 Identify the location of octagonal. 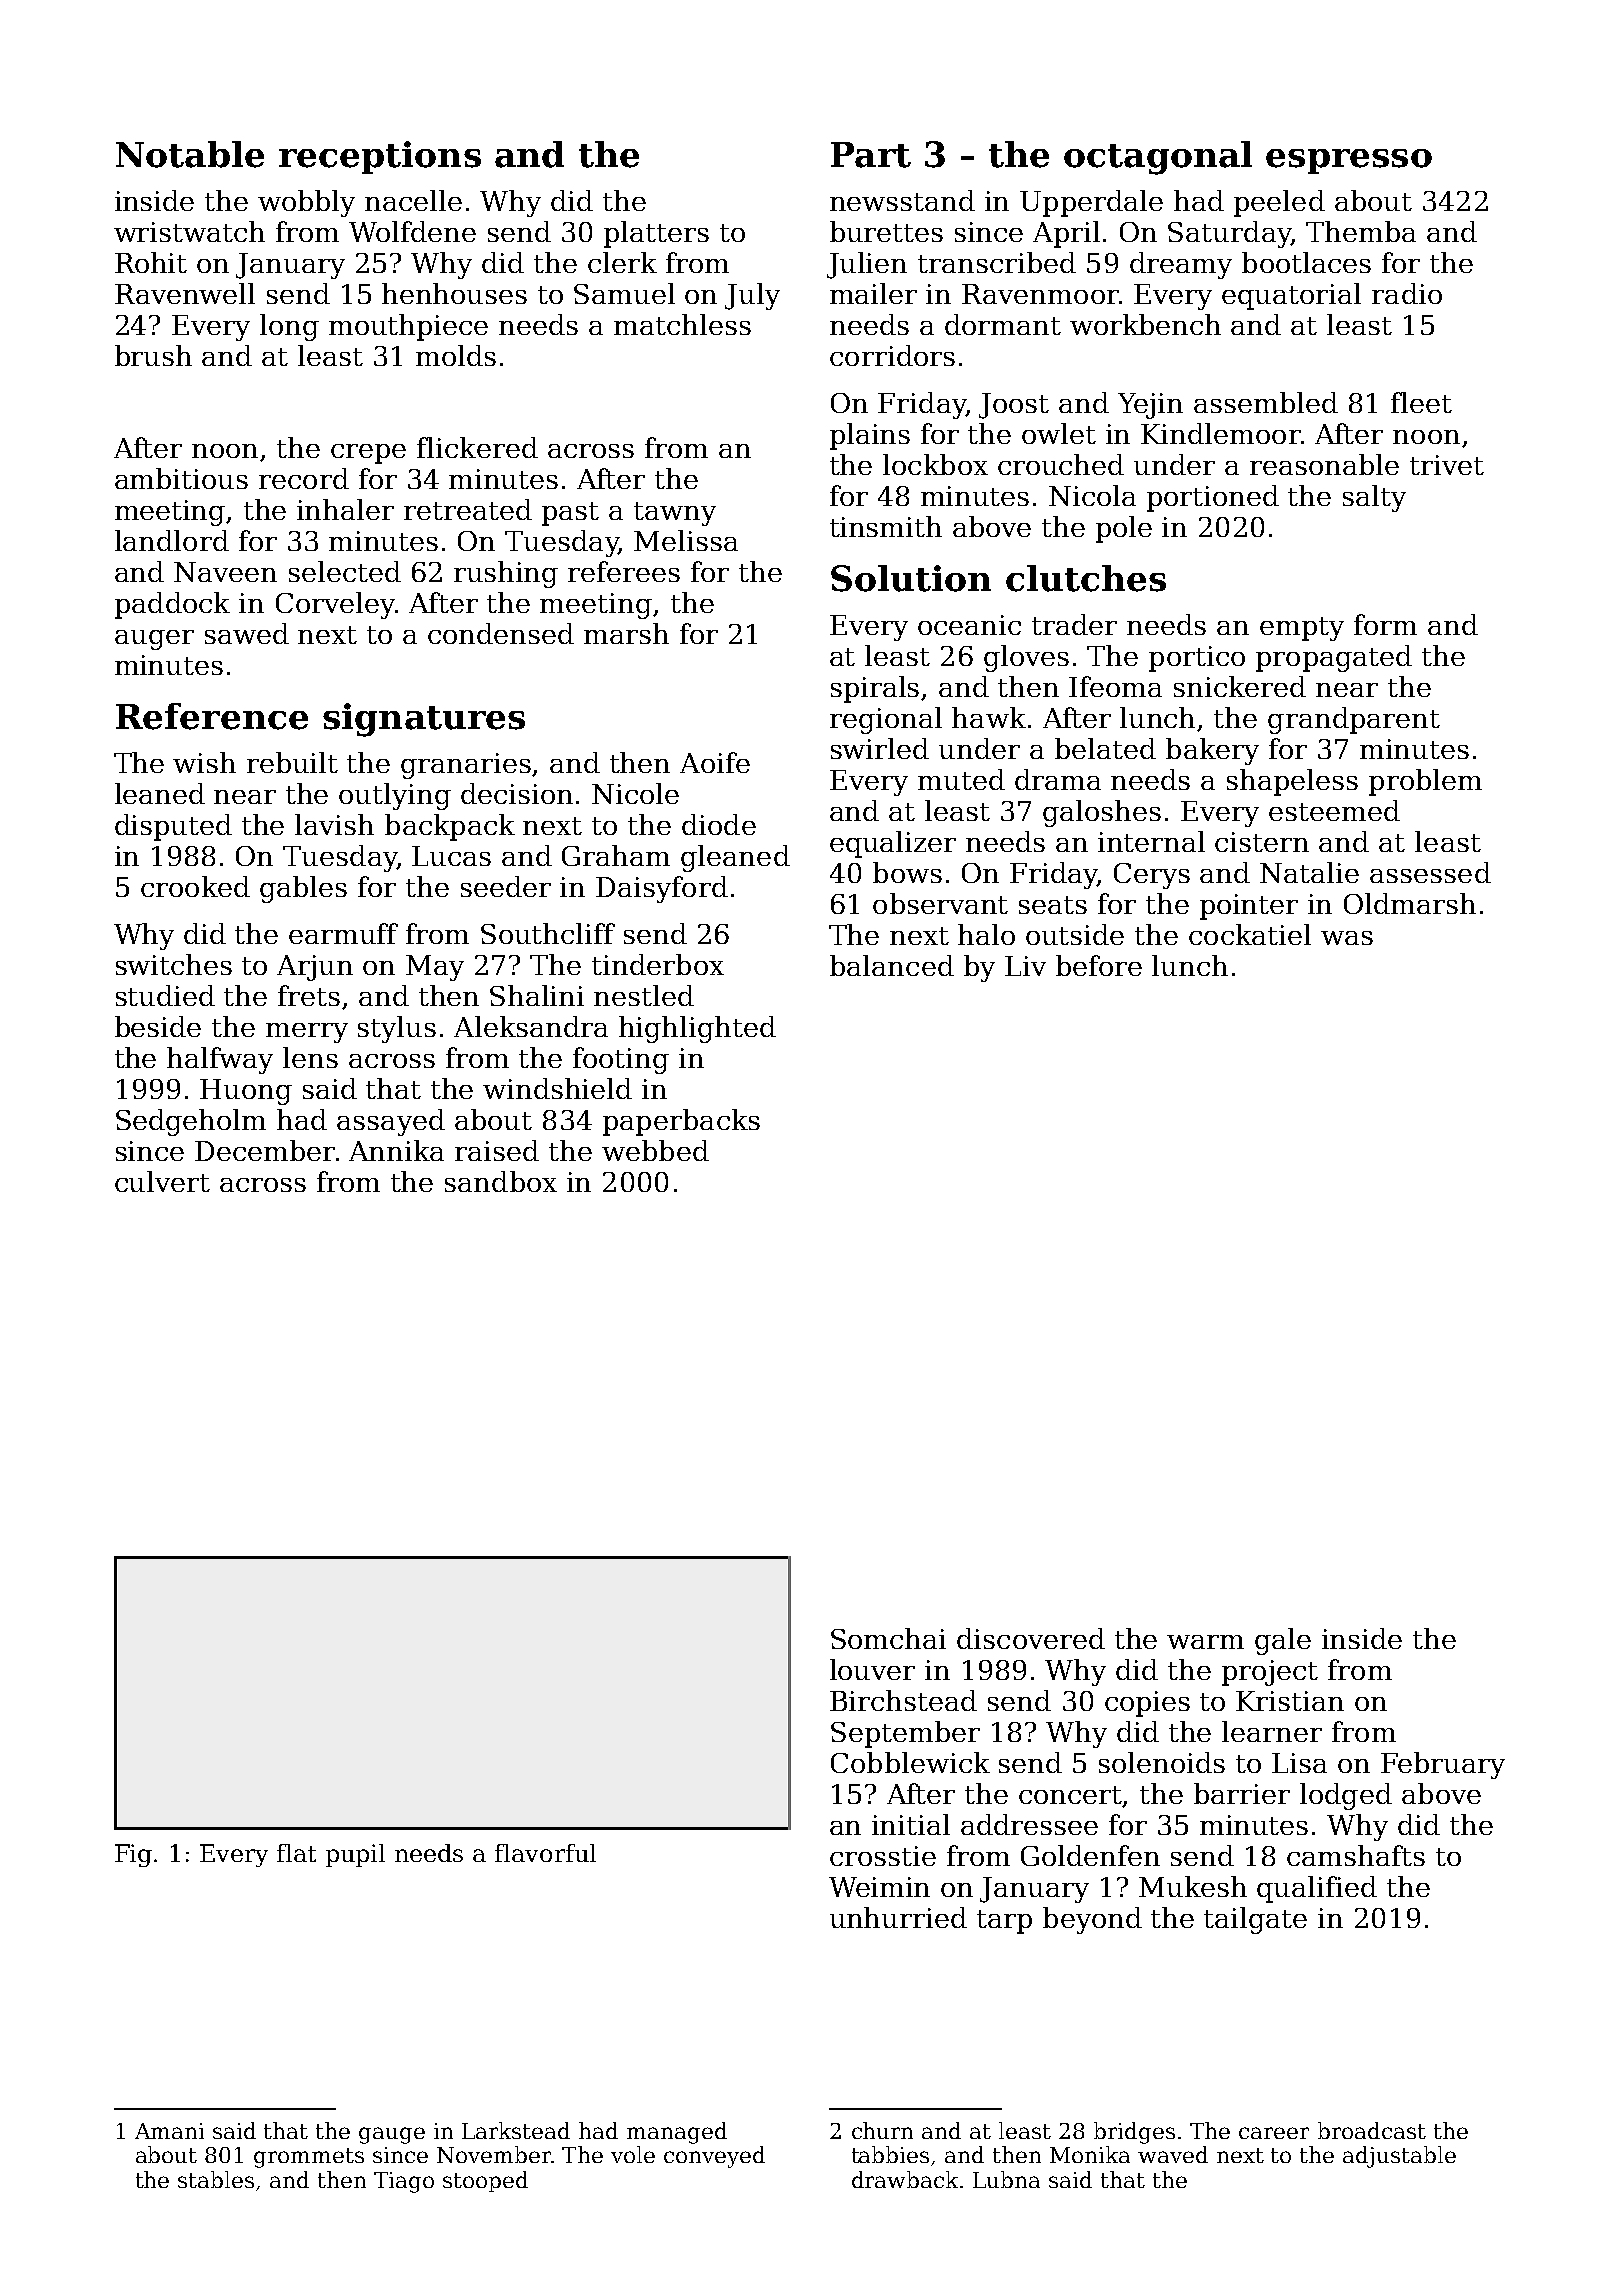
(1158, 158).
